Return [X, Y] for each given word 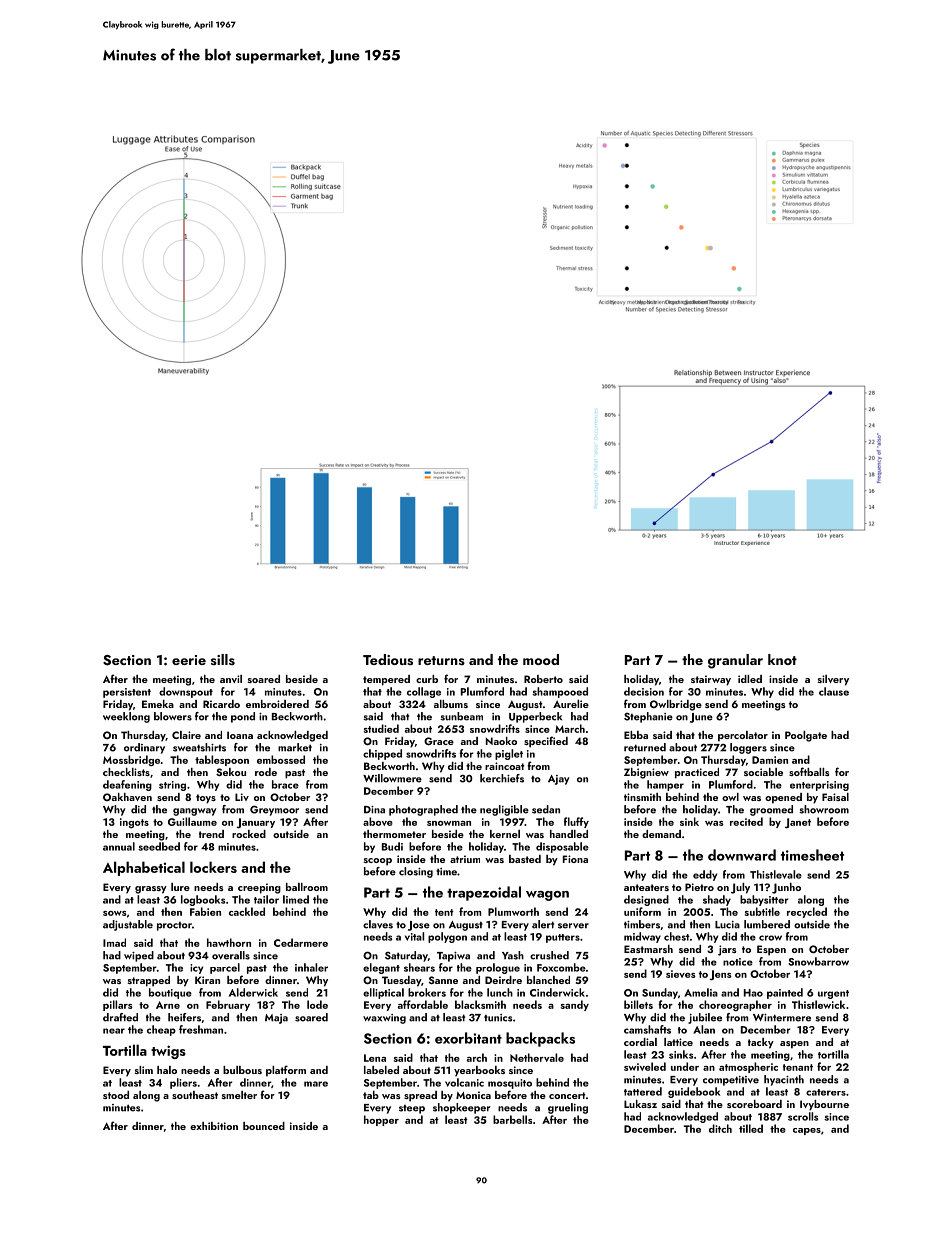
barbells [513, 1119]
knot [782, 659]
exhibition [214, 1126]
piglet [509, 754]
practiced [697, 773]
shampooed [560, 692]
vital [414, 936]
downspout [186, 692]
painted [785, 993]
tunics [498, 1018]
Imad [114, 942]
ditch [720, 1128]
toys [206, 799]
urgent [833, 994]
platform [286, 1071]
